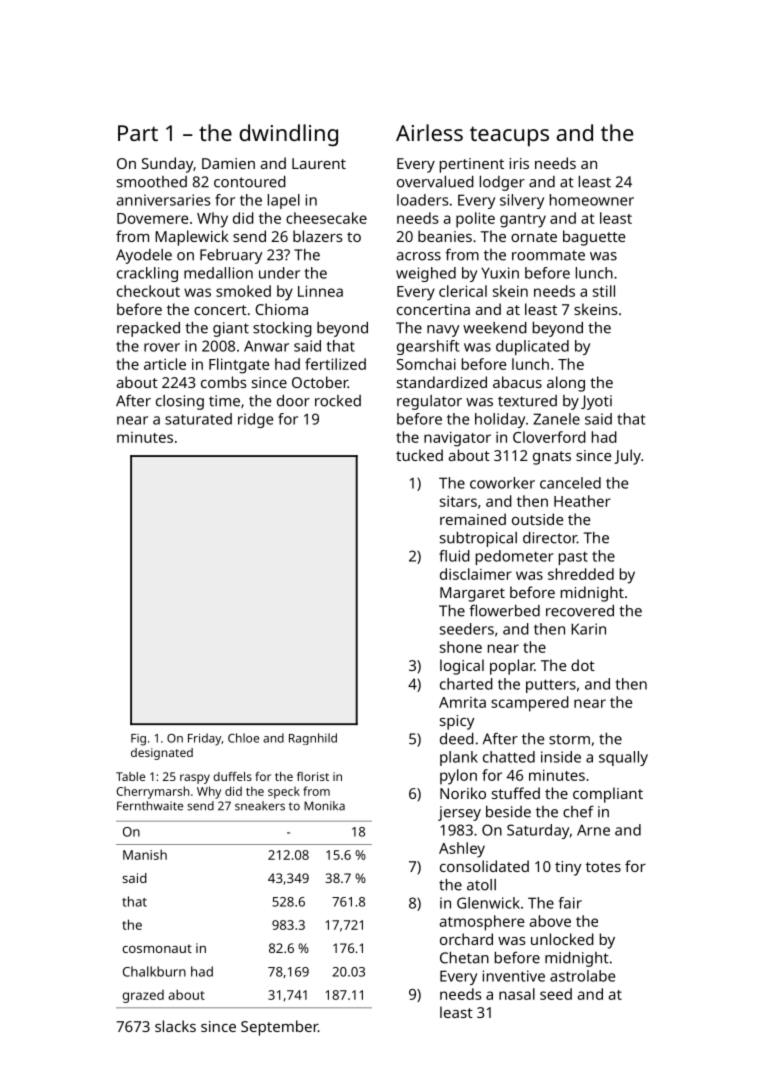  What do you see at coordinates (473, 519) in the screenshot?
I see `remained` at bounding box center [473, 519].
